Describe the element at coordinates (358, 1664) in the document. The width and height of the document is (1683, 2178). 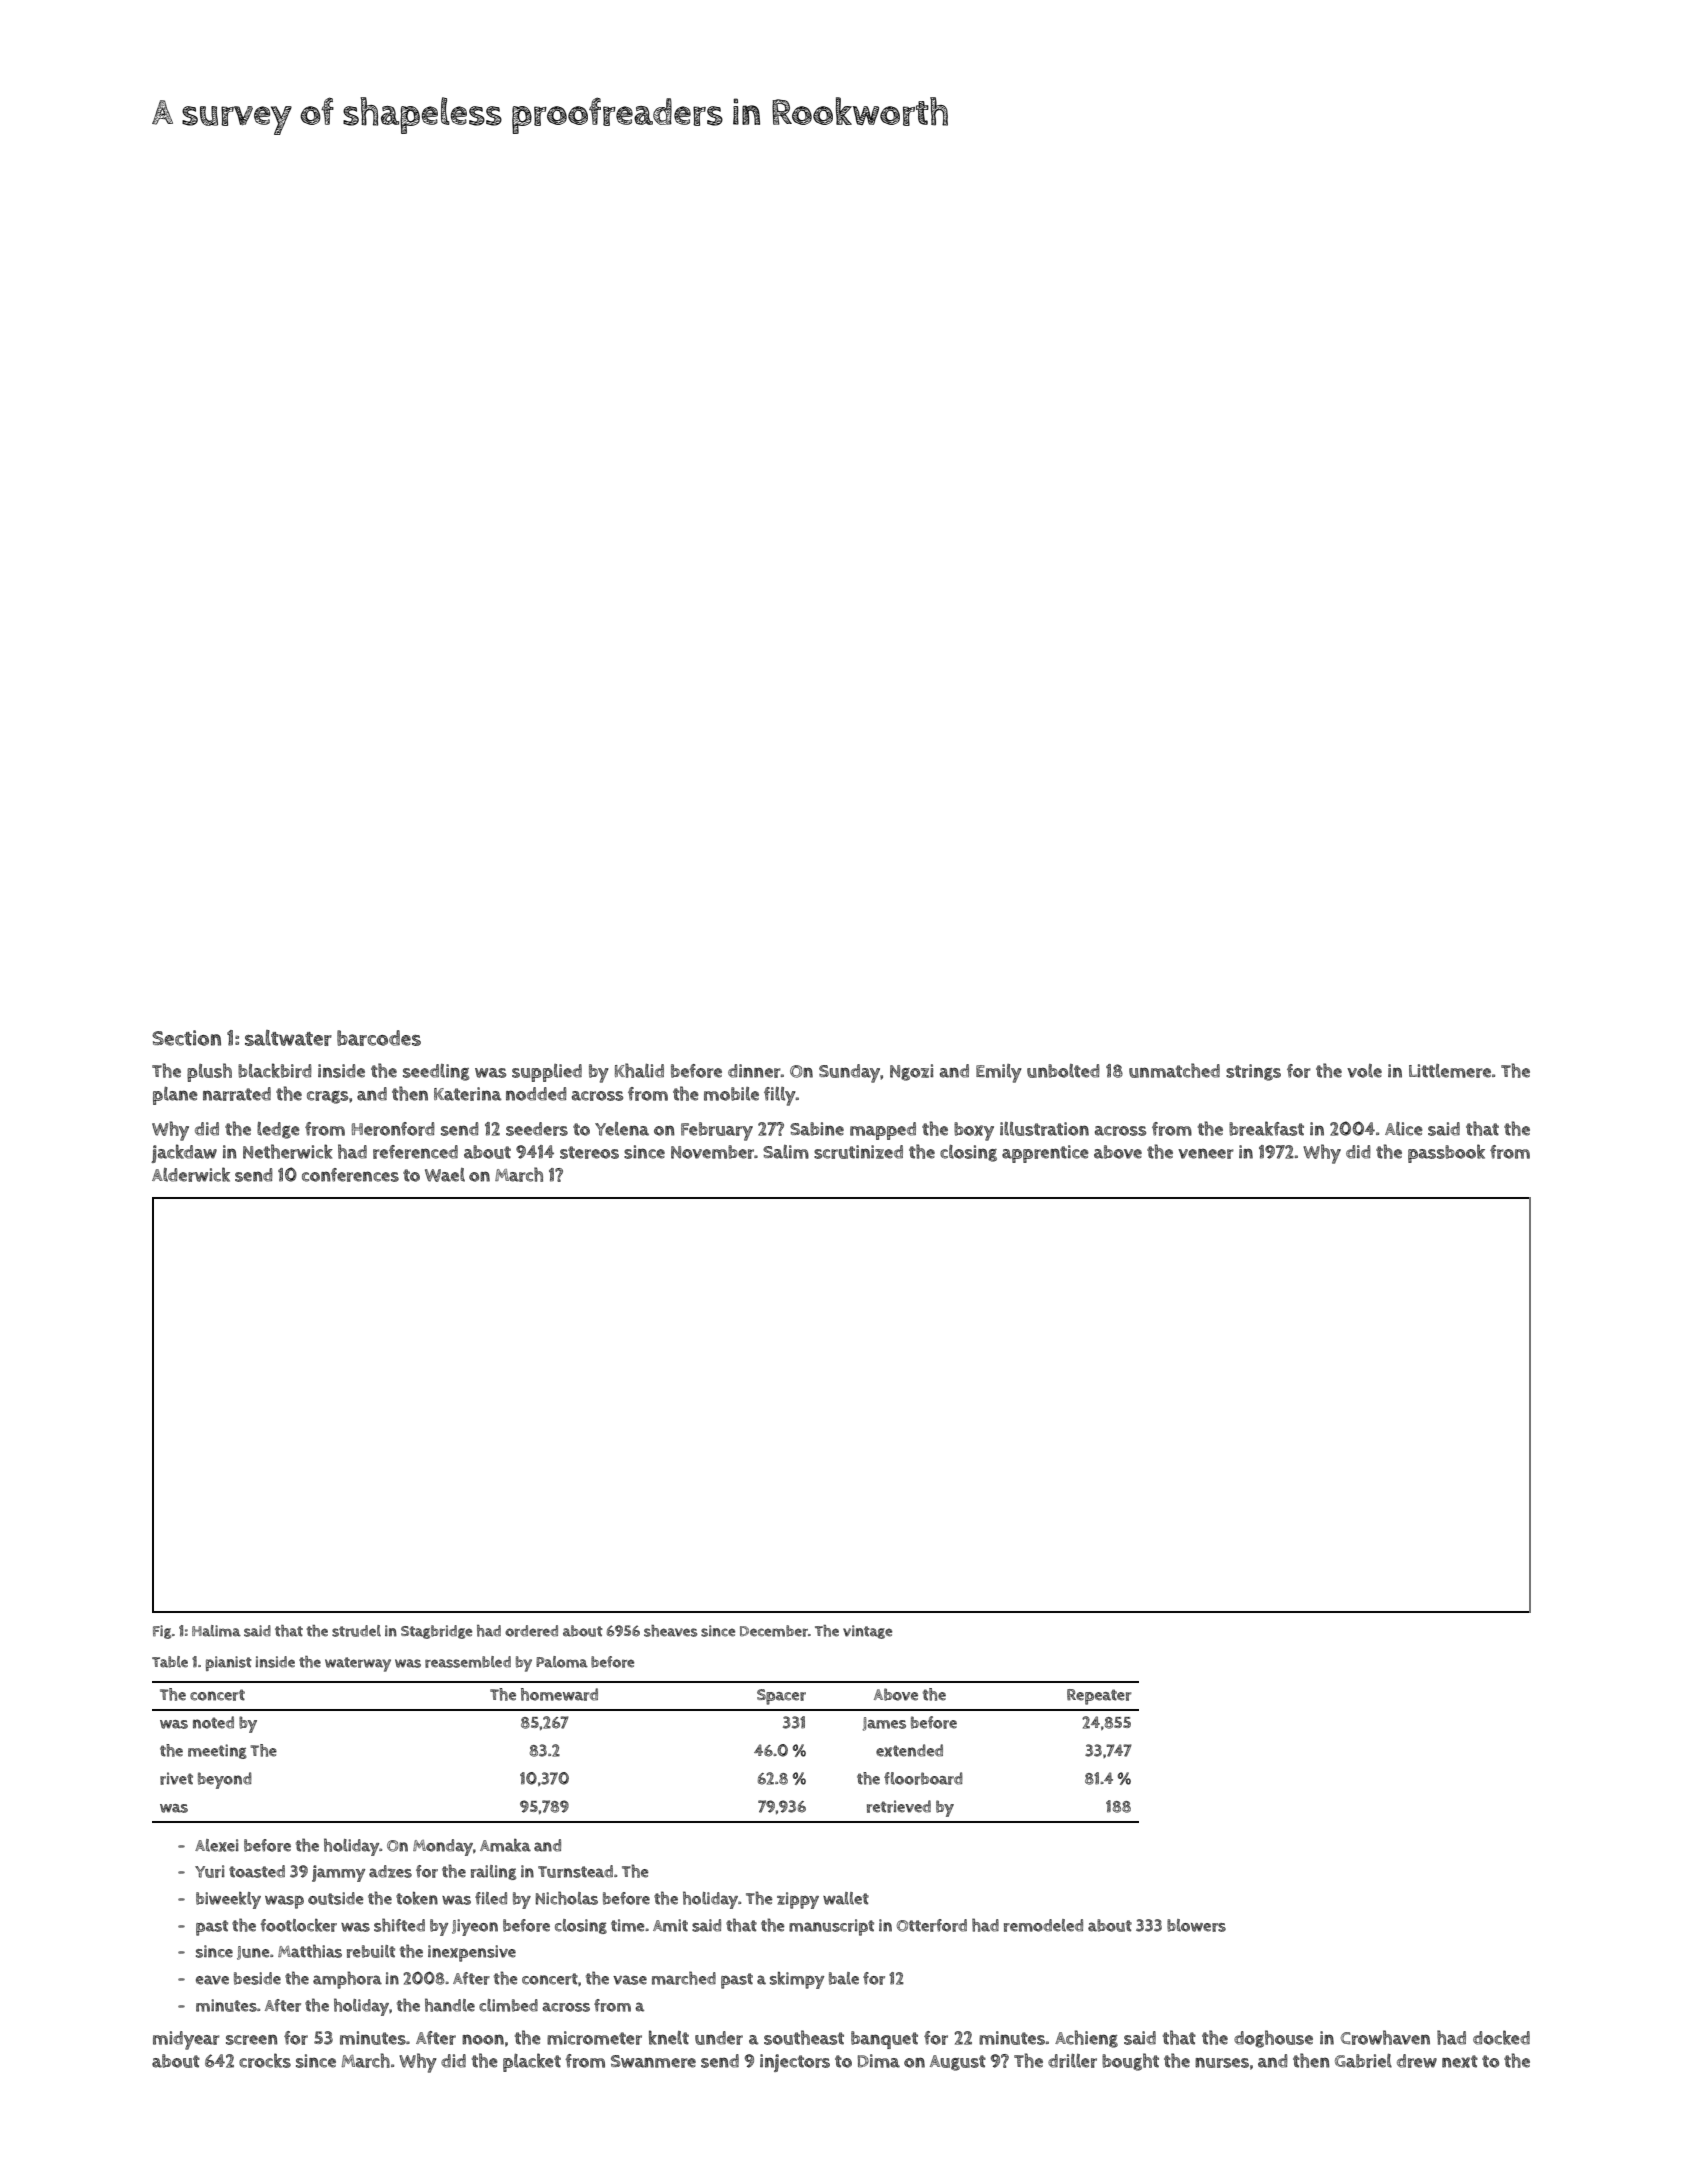
I see `waterway` at that location.
